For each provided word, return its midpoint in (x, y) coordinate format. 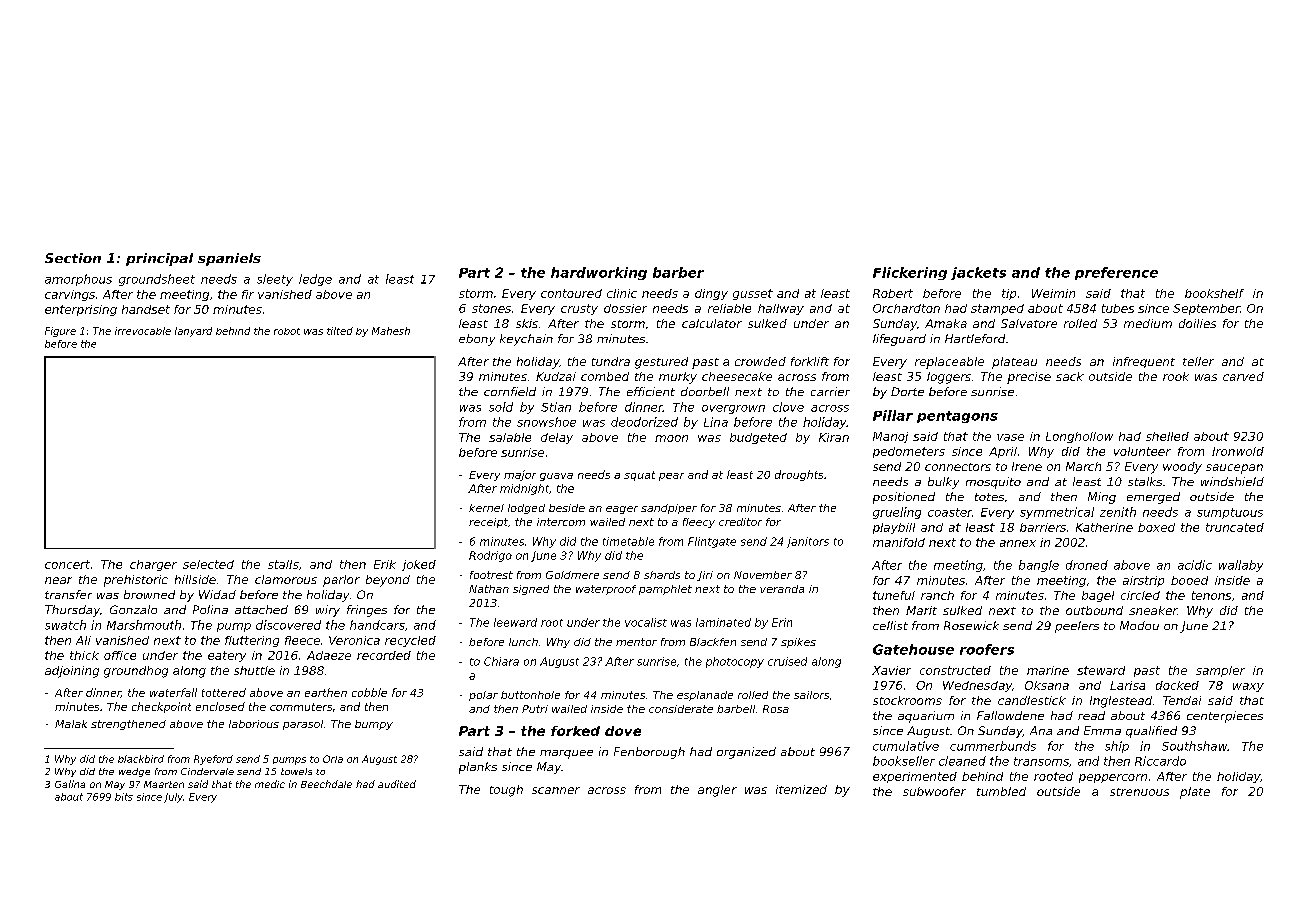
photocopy (735, 662)
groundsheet (157, 280)
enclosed (220, 706)
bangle (1039, 566)
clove (788, 407)
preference (1116, 273)
